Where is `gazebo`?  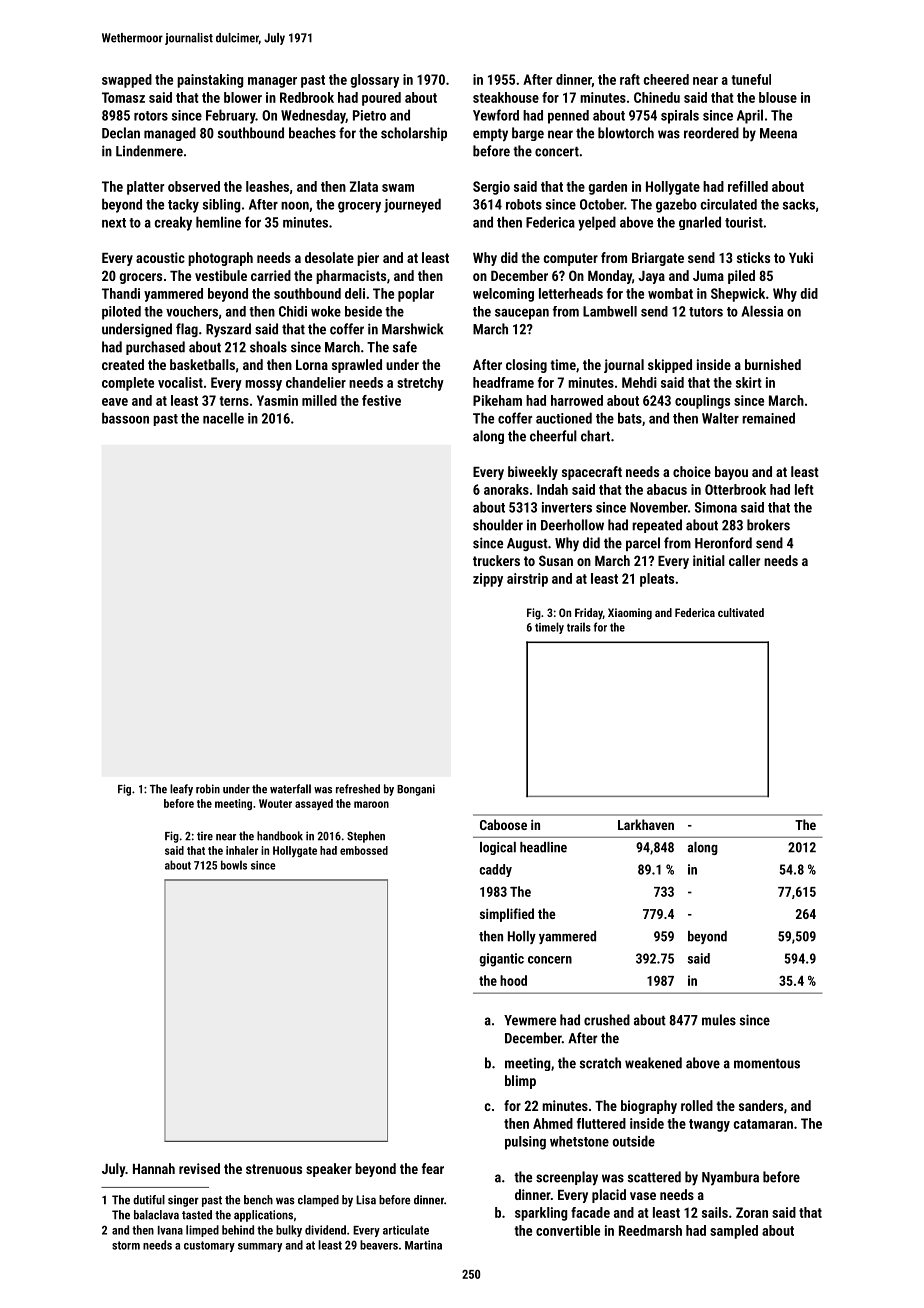
gazebo is located at coordinates (676, 205).
